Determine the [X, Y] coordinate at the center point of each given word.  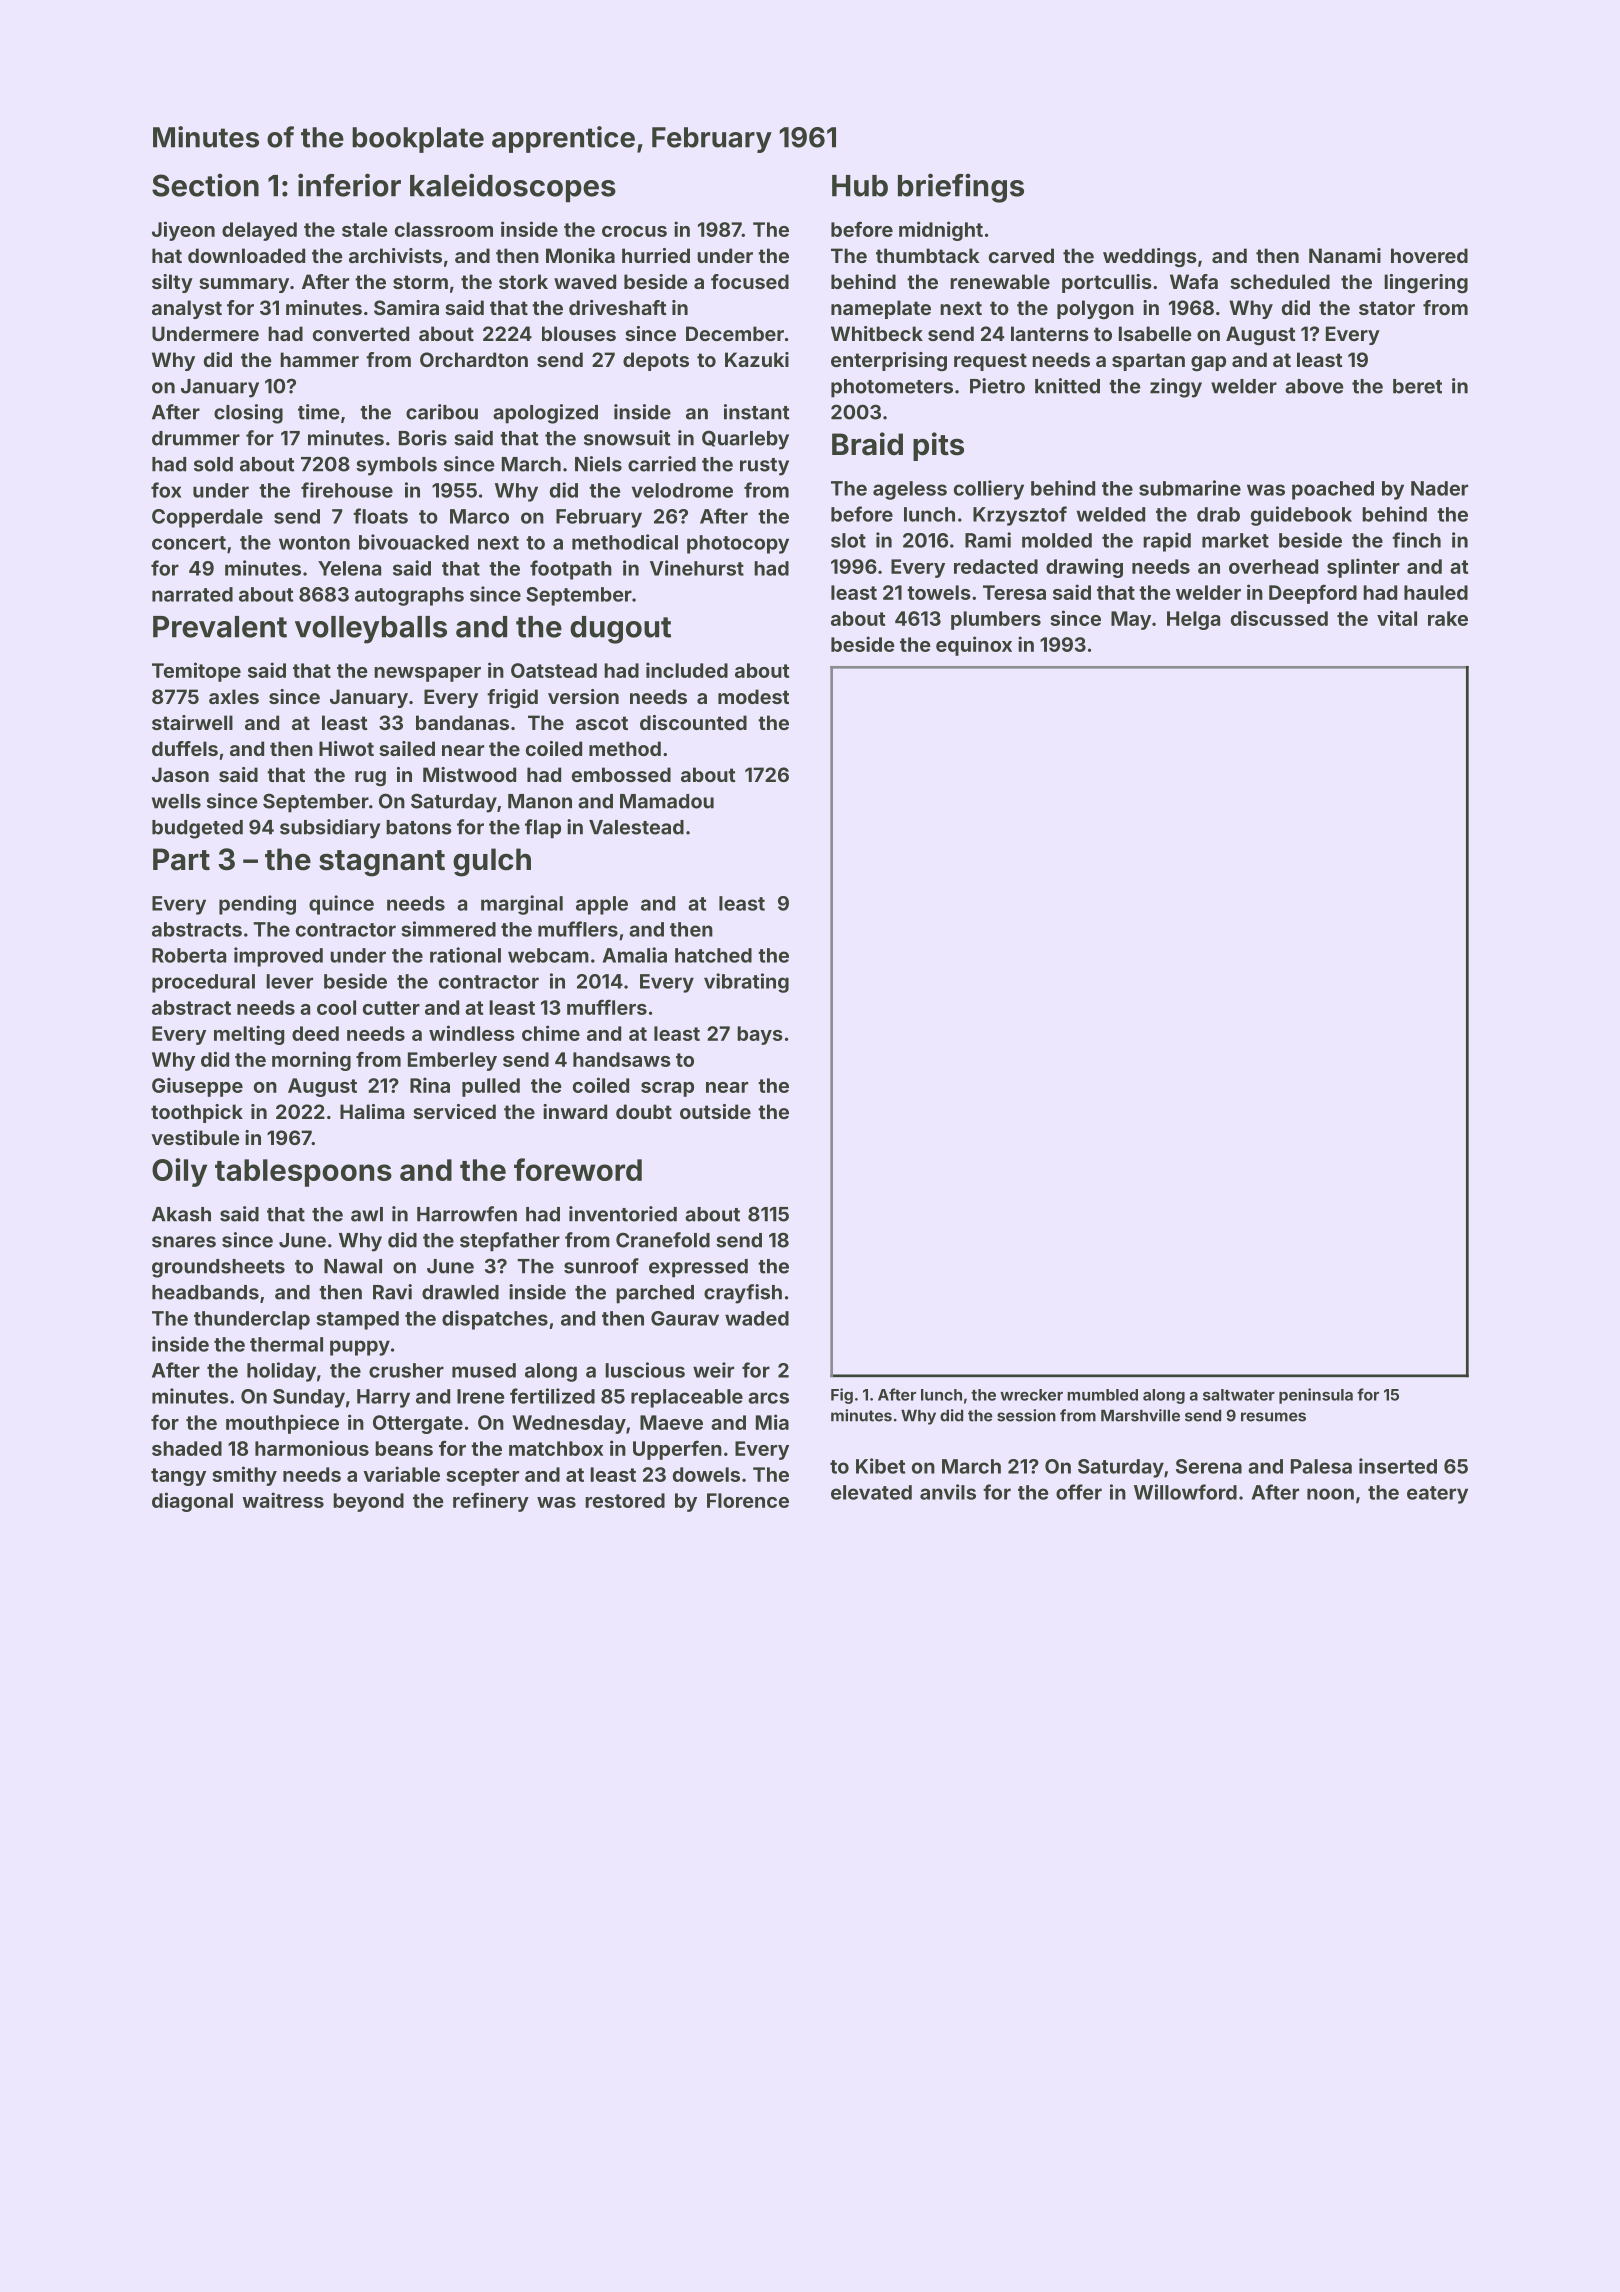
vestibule [196, 1137]
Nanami [1345, 255]
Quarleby [745, 440]
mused [484, 1370]
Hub [860, 186]
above [1314, 386]
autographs [409, 596]
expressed [698, 1268]
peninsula [1316, 1396]
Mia [772, 1422]
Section [205, 185]
